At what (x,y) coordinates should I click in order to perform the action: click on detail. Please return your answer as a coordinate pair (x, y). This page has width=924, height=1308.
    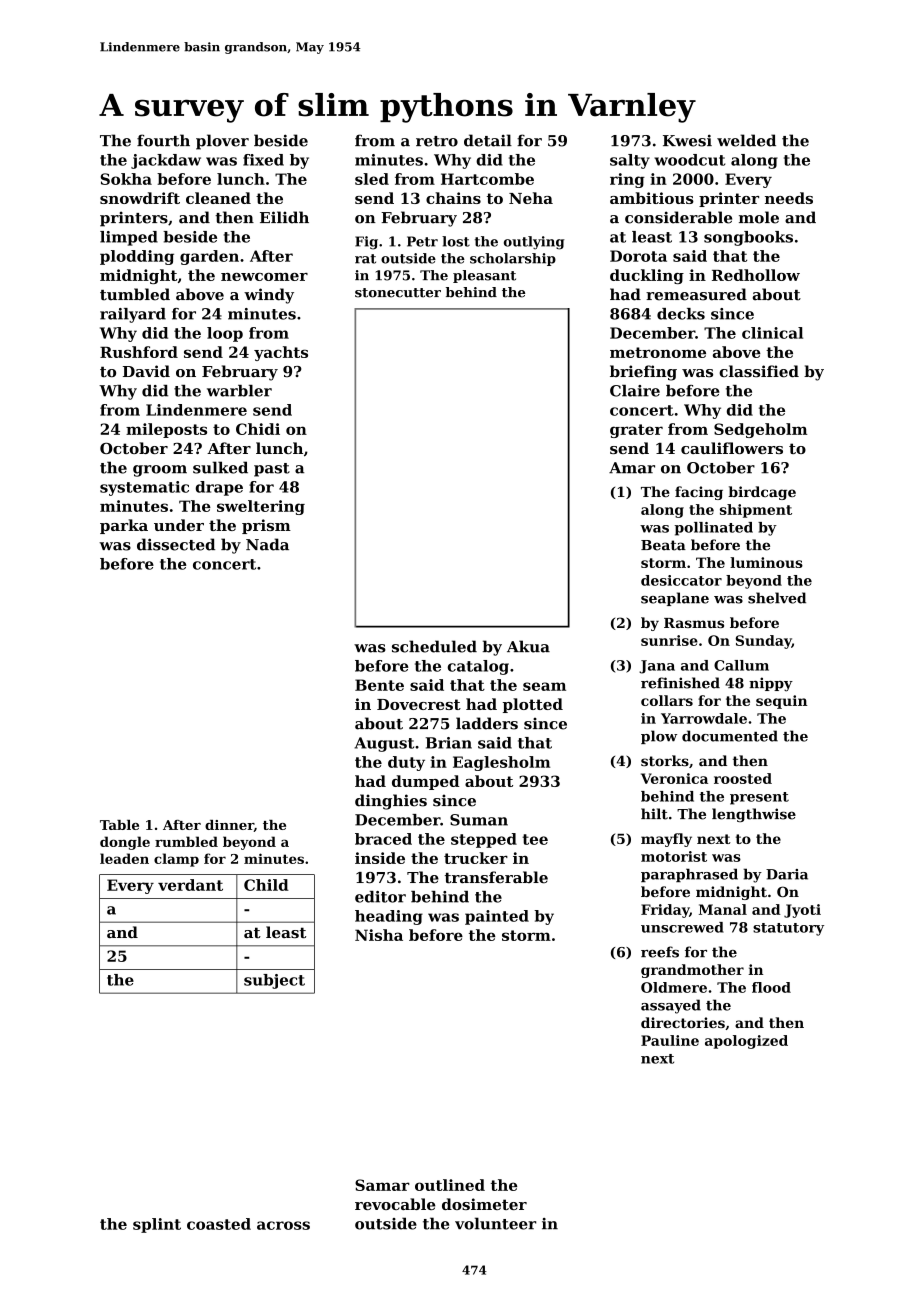
    Looking at the image, I should click on (488, 140).
